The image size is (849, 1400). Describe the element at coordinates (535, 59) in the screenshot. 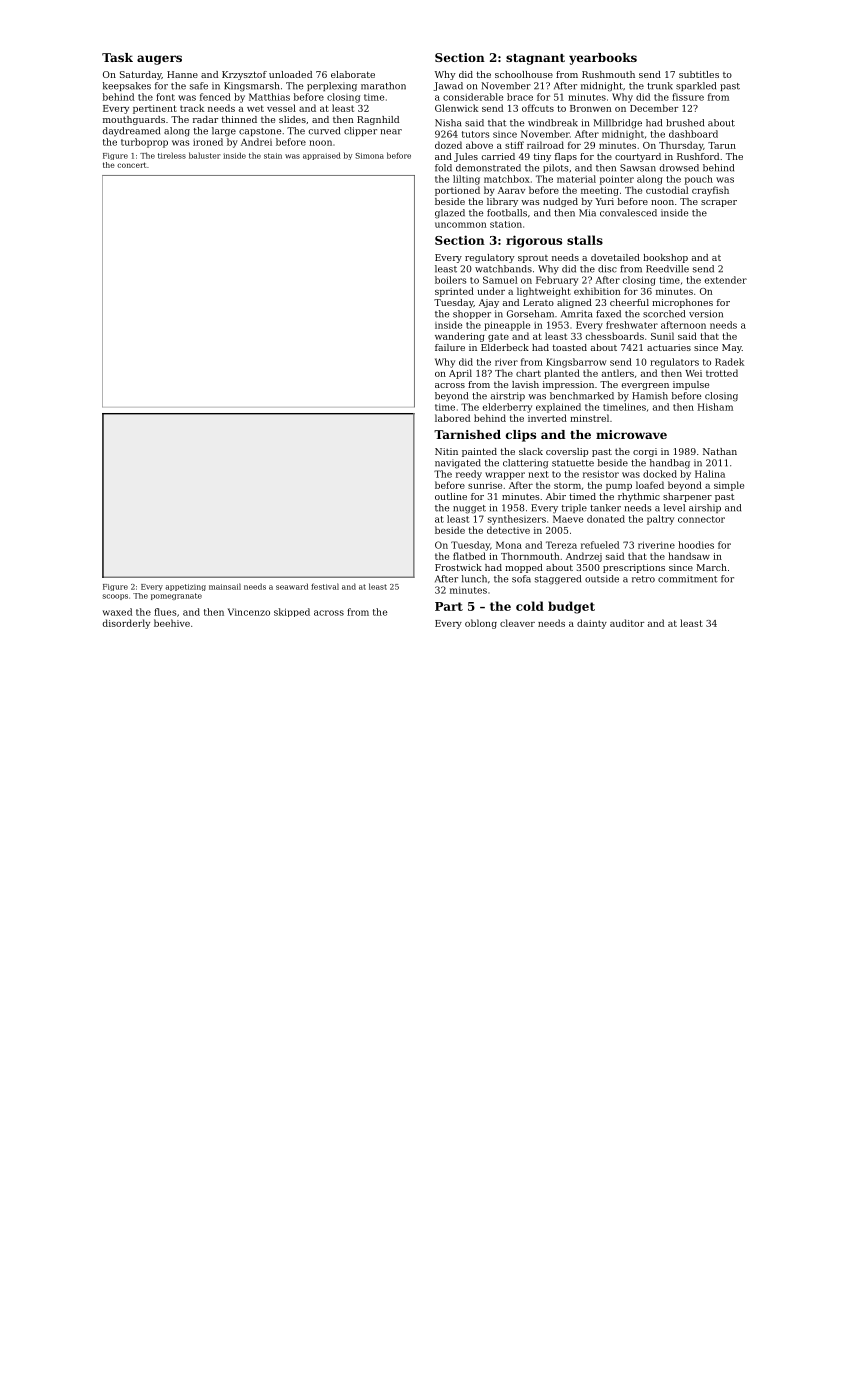

I see `stagnant` at that location.
